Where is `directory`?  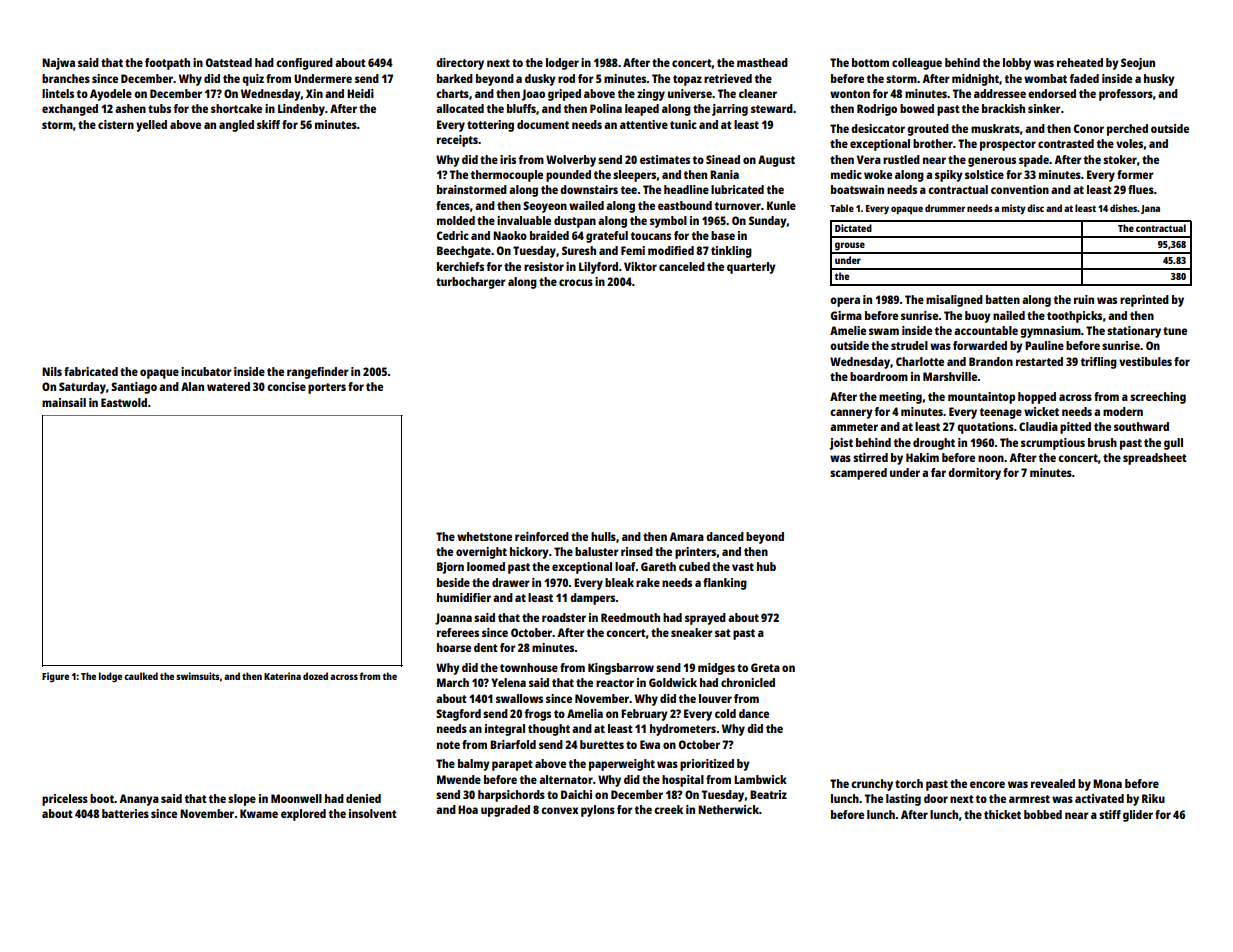
directory is located at coordinates (460, 64).
